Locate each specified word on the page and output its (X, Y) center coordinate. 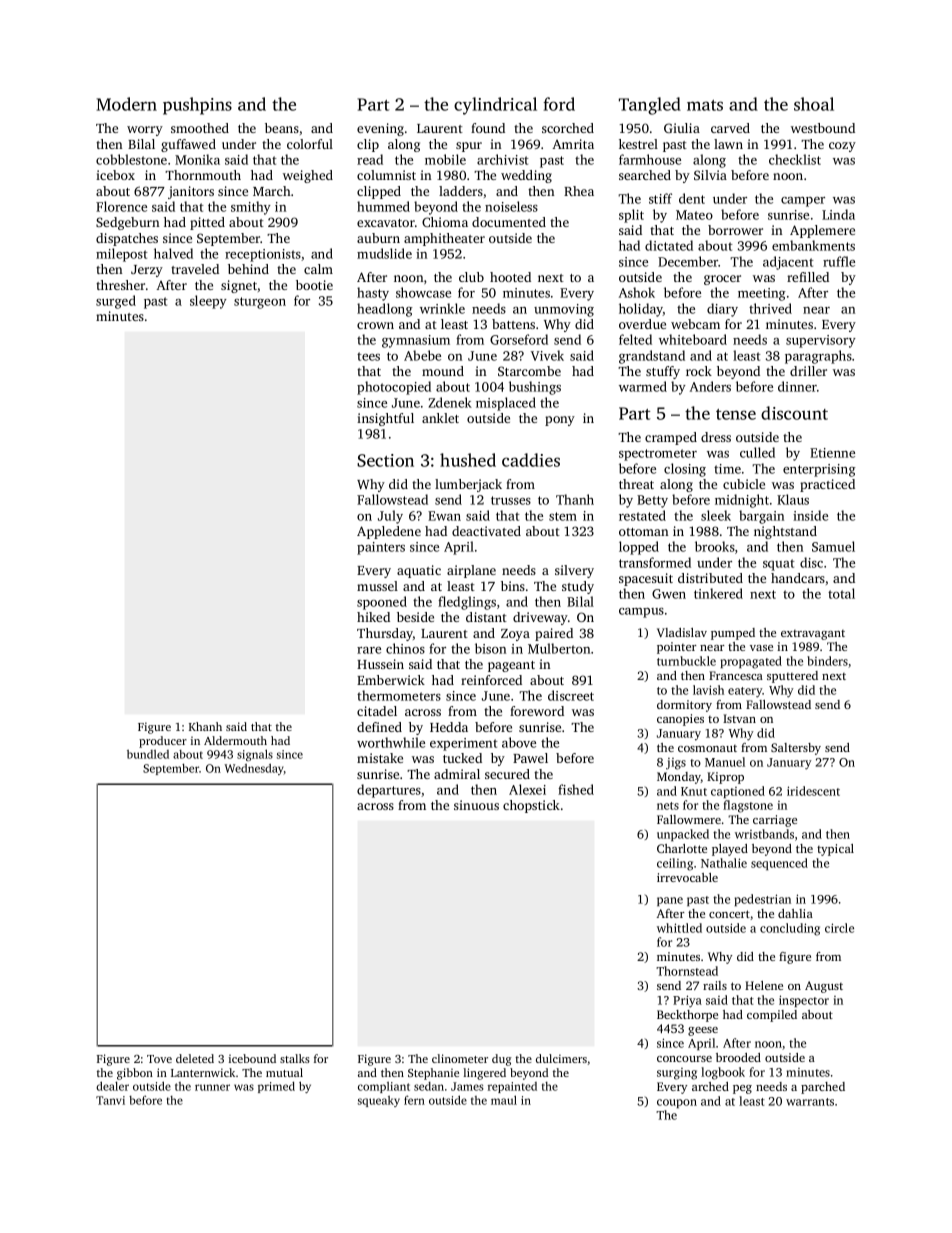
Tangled (650, 106)
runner (212, 1087)
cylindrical (495, 106)
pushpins (197, 106)
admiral (457, 774)
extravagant (813, 635)
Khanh (205, 726)
